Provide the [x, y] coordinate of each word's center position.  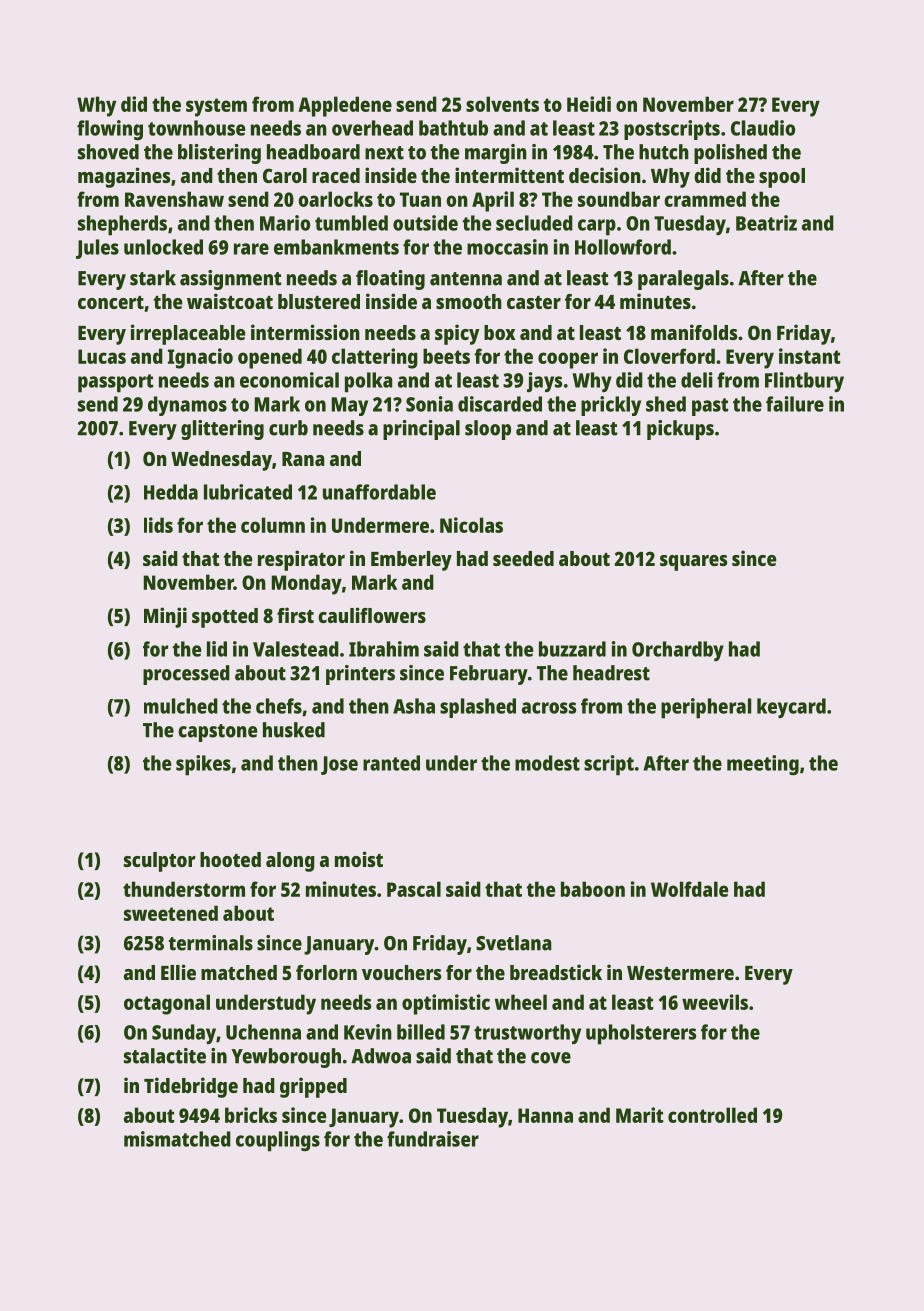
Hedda [171, 492]
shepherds [122, 225]
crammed [705, 199]
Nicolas [471, 525]
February [489, 675]
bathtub [453, 128]
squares [693, 563]
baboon [593, 889]
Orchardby [678, 651]
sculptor [160, 862]
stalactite [165, 1056]
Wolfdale [689, 889]
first [295, 615]
